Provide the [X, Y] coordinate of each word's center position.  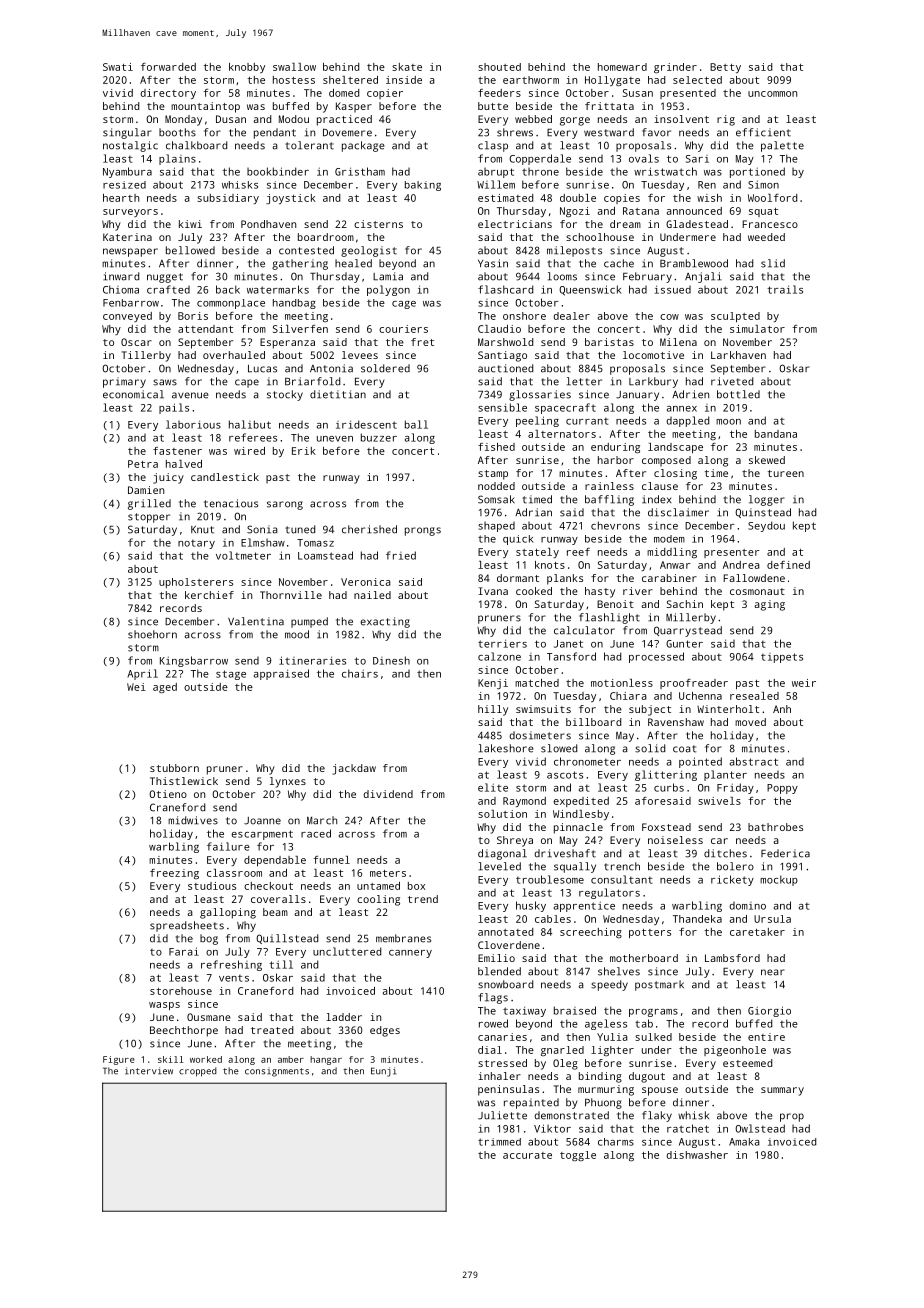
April [142, 674]
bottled [738, 394]
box [416, 886]
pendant [275, 133]
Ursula [772, 919]
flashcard [505, 289]
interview [149, 1071]
